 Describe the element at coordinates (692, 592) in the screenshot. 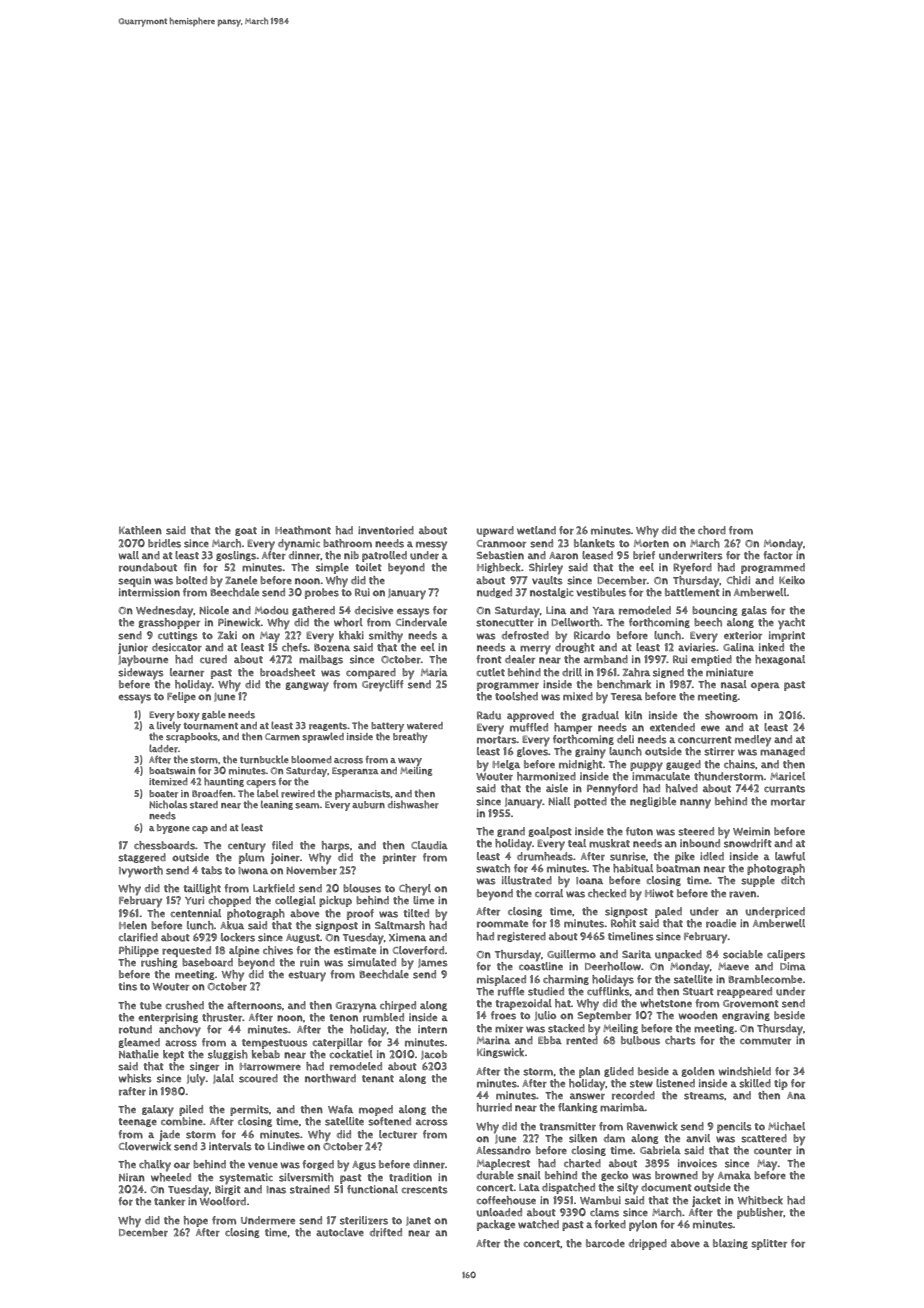

I see `battlement` at that location.
